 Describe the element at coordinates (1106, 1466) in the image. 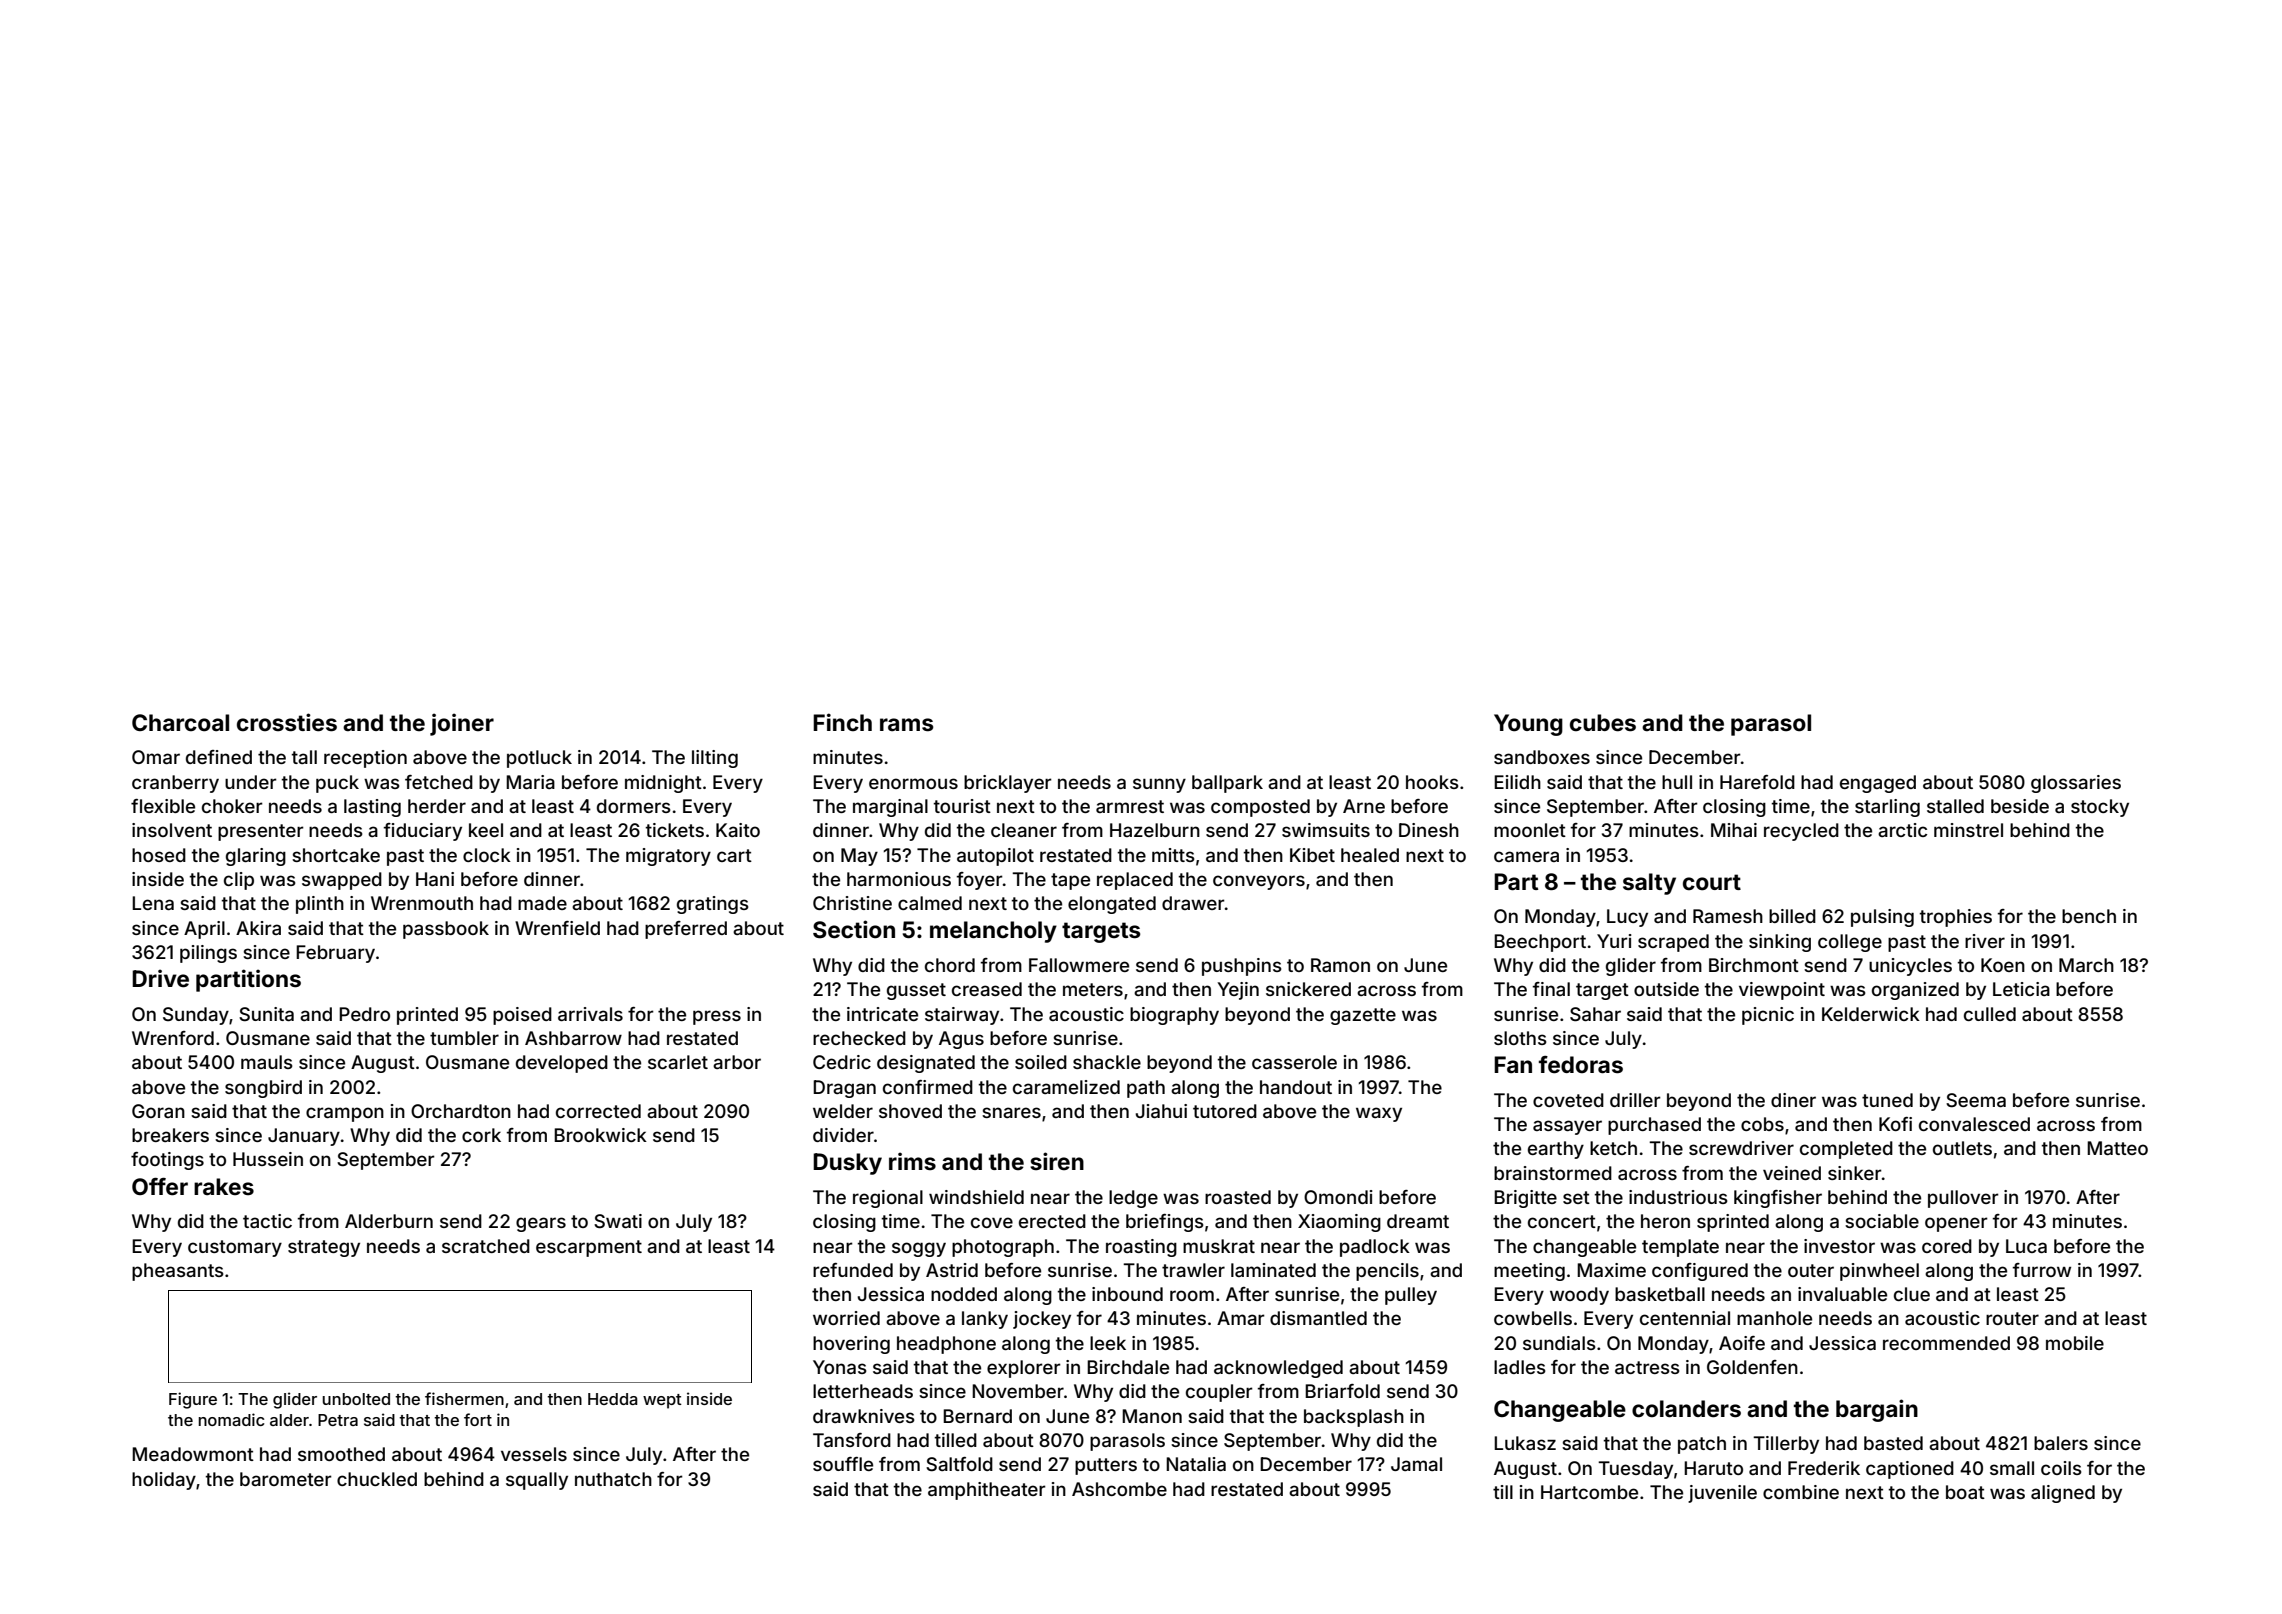

I see `putters` at that location.
